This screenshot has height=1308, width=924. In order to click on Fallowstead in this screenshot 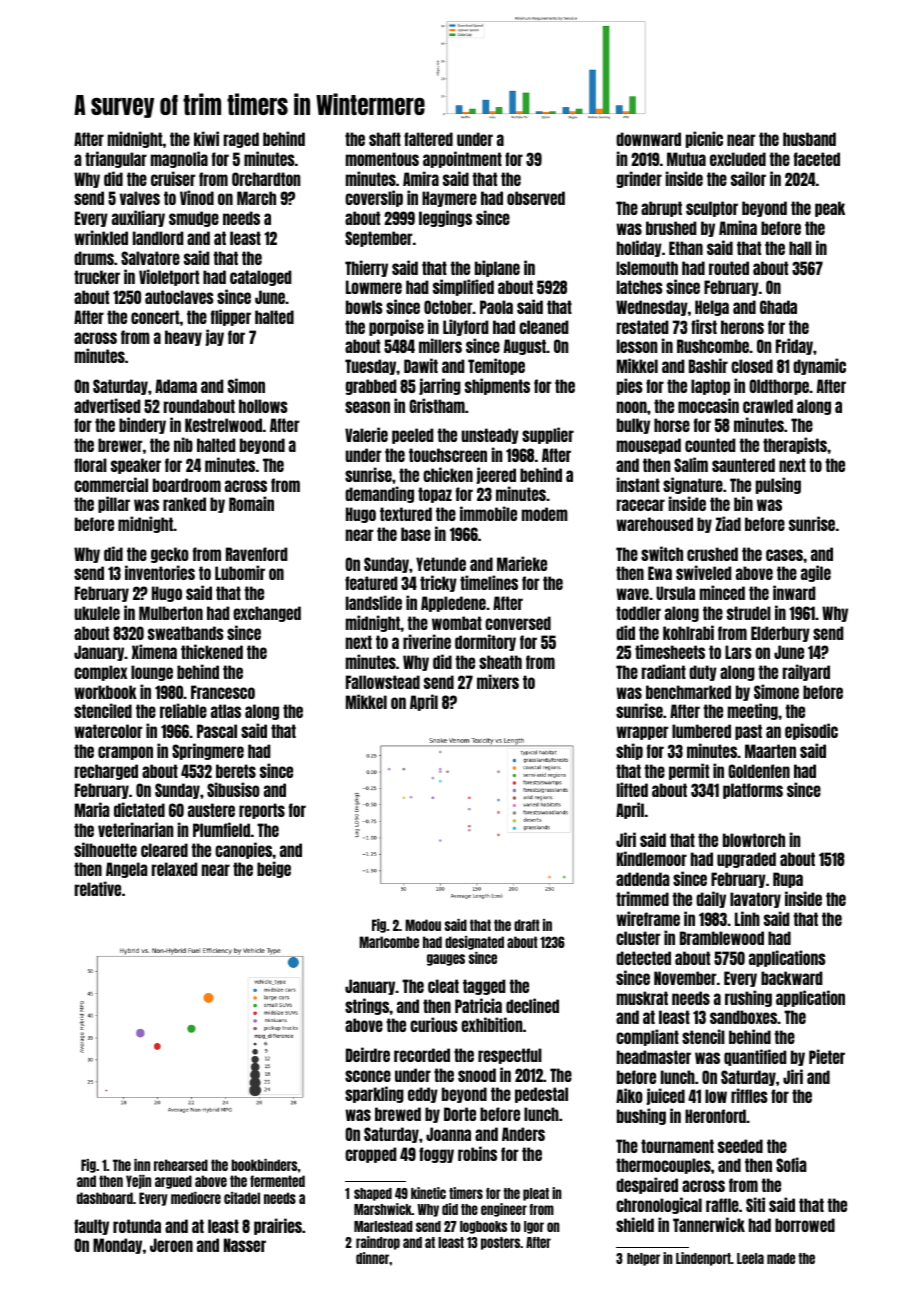, I will do `click(383, 682)`.
